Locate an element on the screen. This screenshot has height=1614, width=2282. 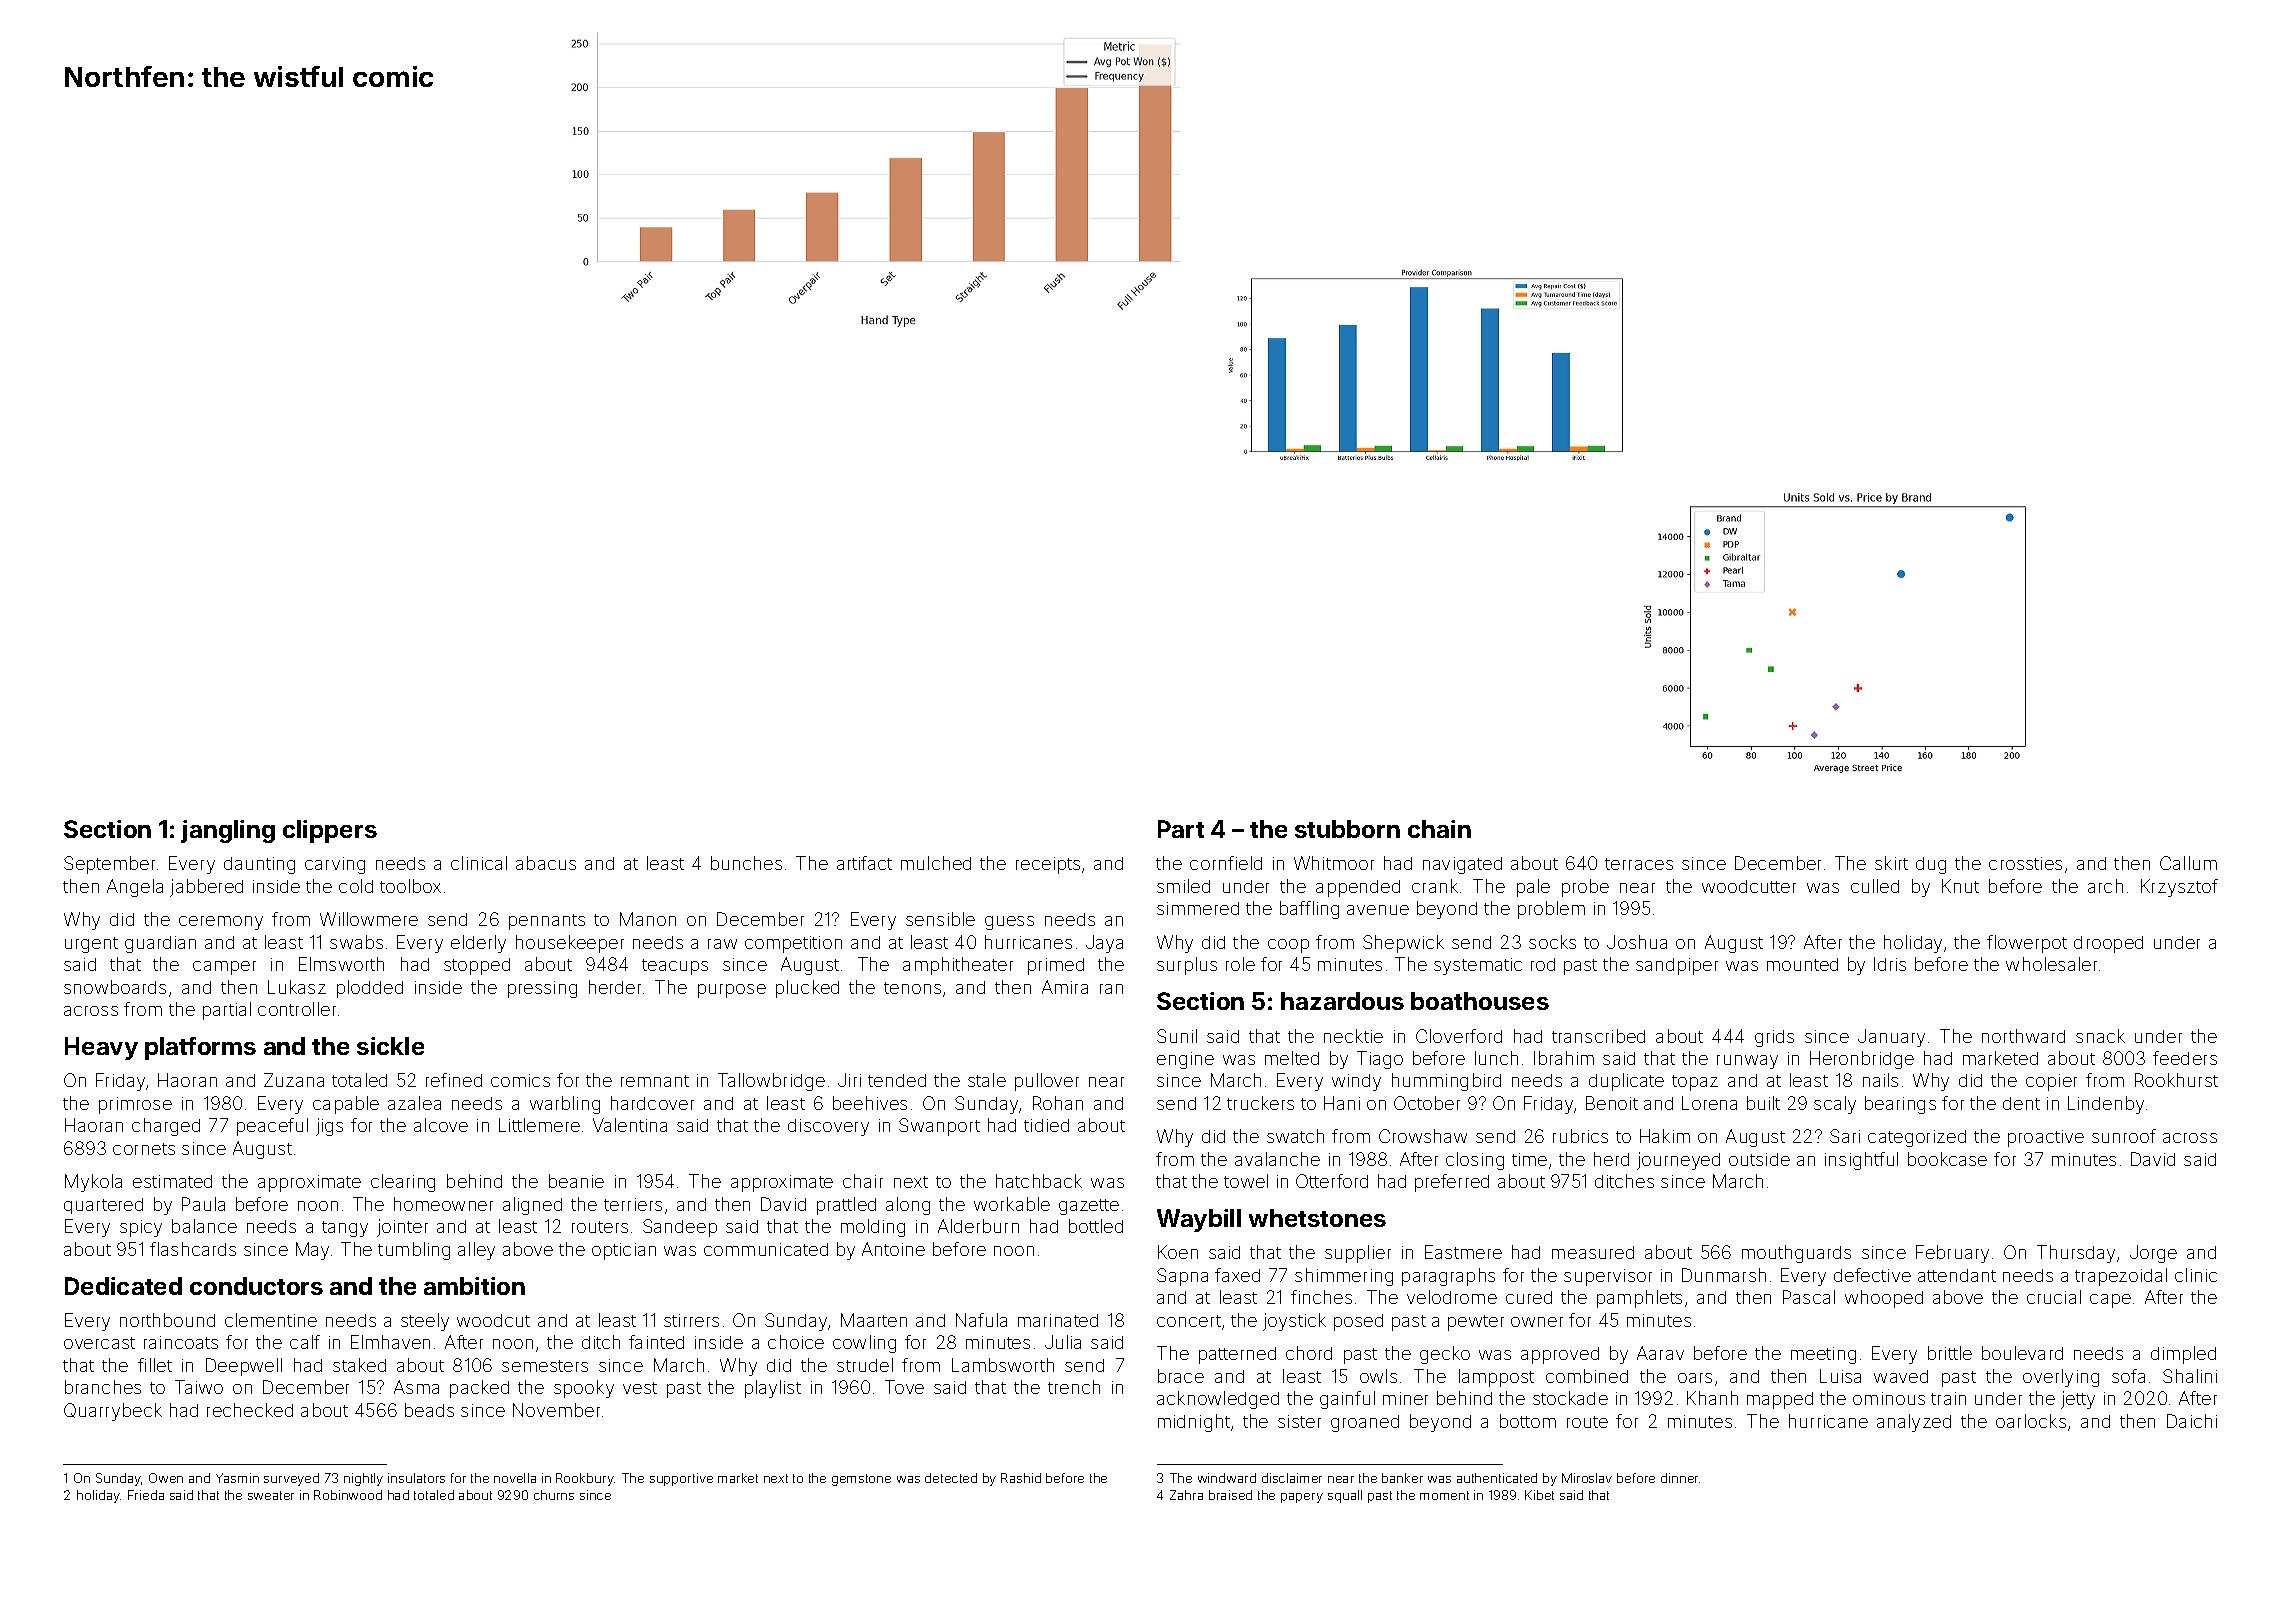
stubborn is located at coordinates (1347, 829).
